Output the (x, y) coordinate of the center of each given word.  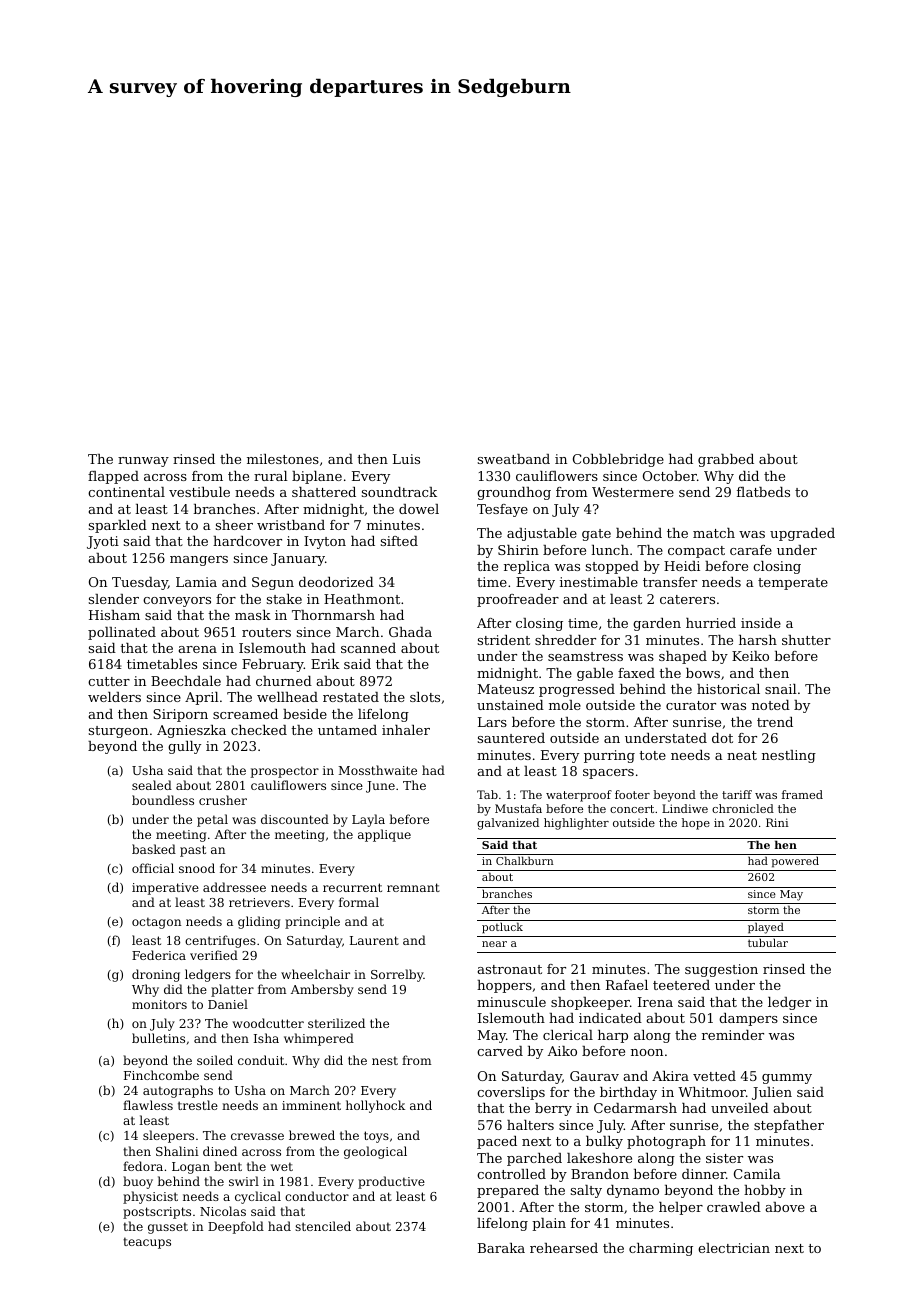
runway (143, 462)
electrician (734, 1248)
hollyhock (375, 1106)
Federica (159, 955)
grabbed (726, 460)
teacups (147, 1243)
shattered (324, 492)
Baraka (501, 1248)
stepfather (789, 1126)
